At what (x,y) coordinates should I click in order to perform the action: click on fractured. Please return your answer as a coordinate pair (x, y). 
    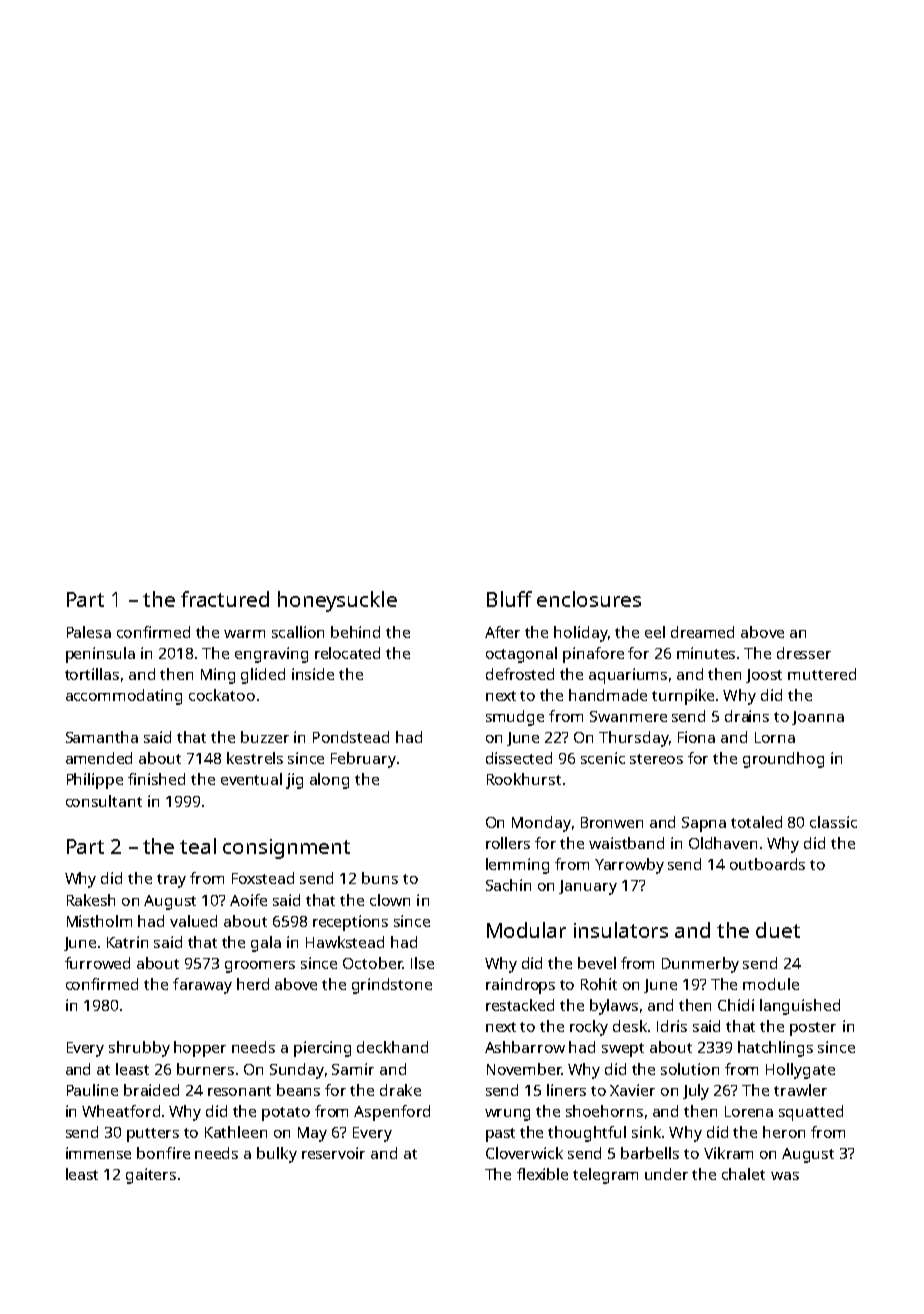
    Looking at the image, I should click on (225, 599).
